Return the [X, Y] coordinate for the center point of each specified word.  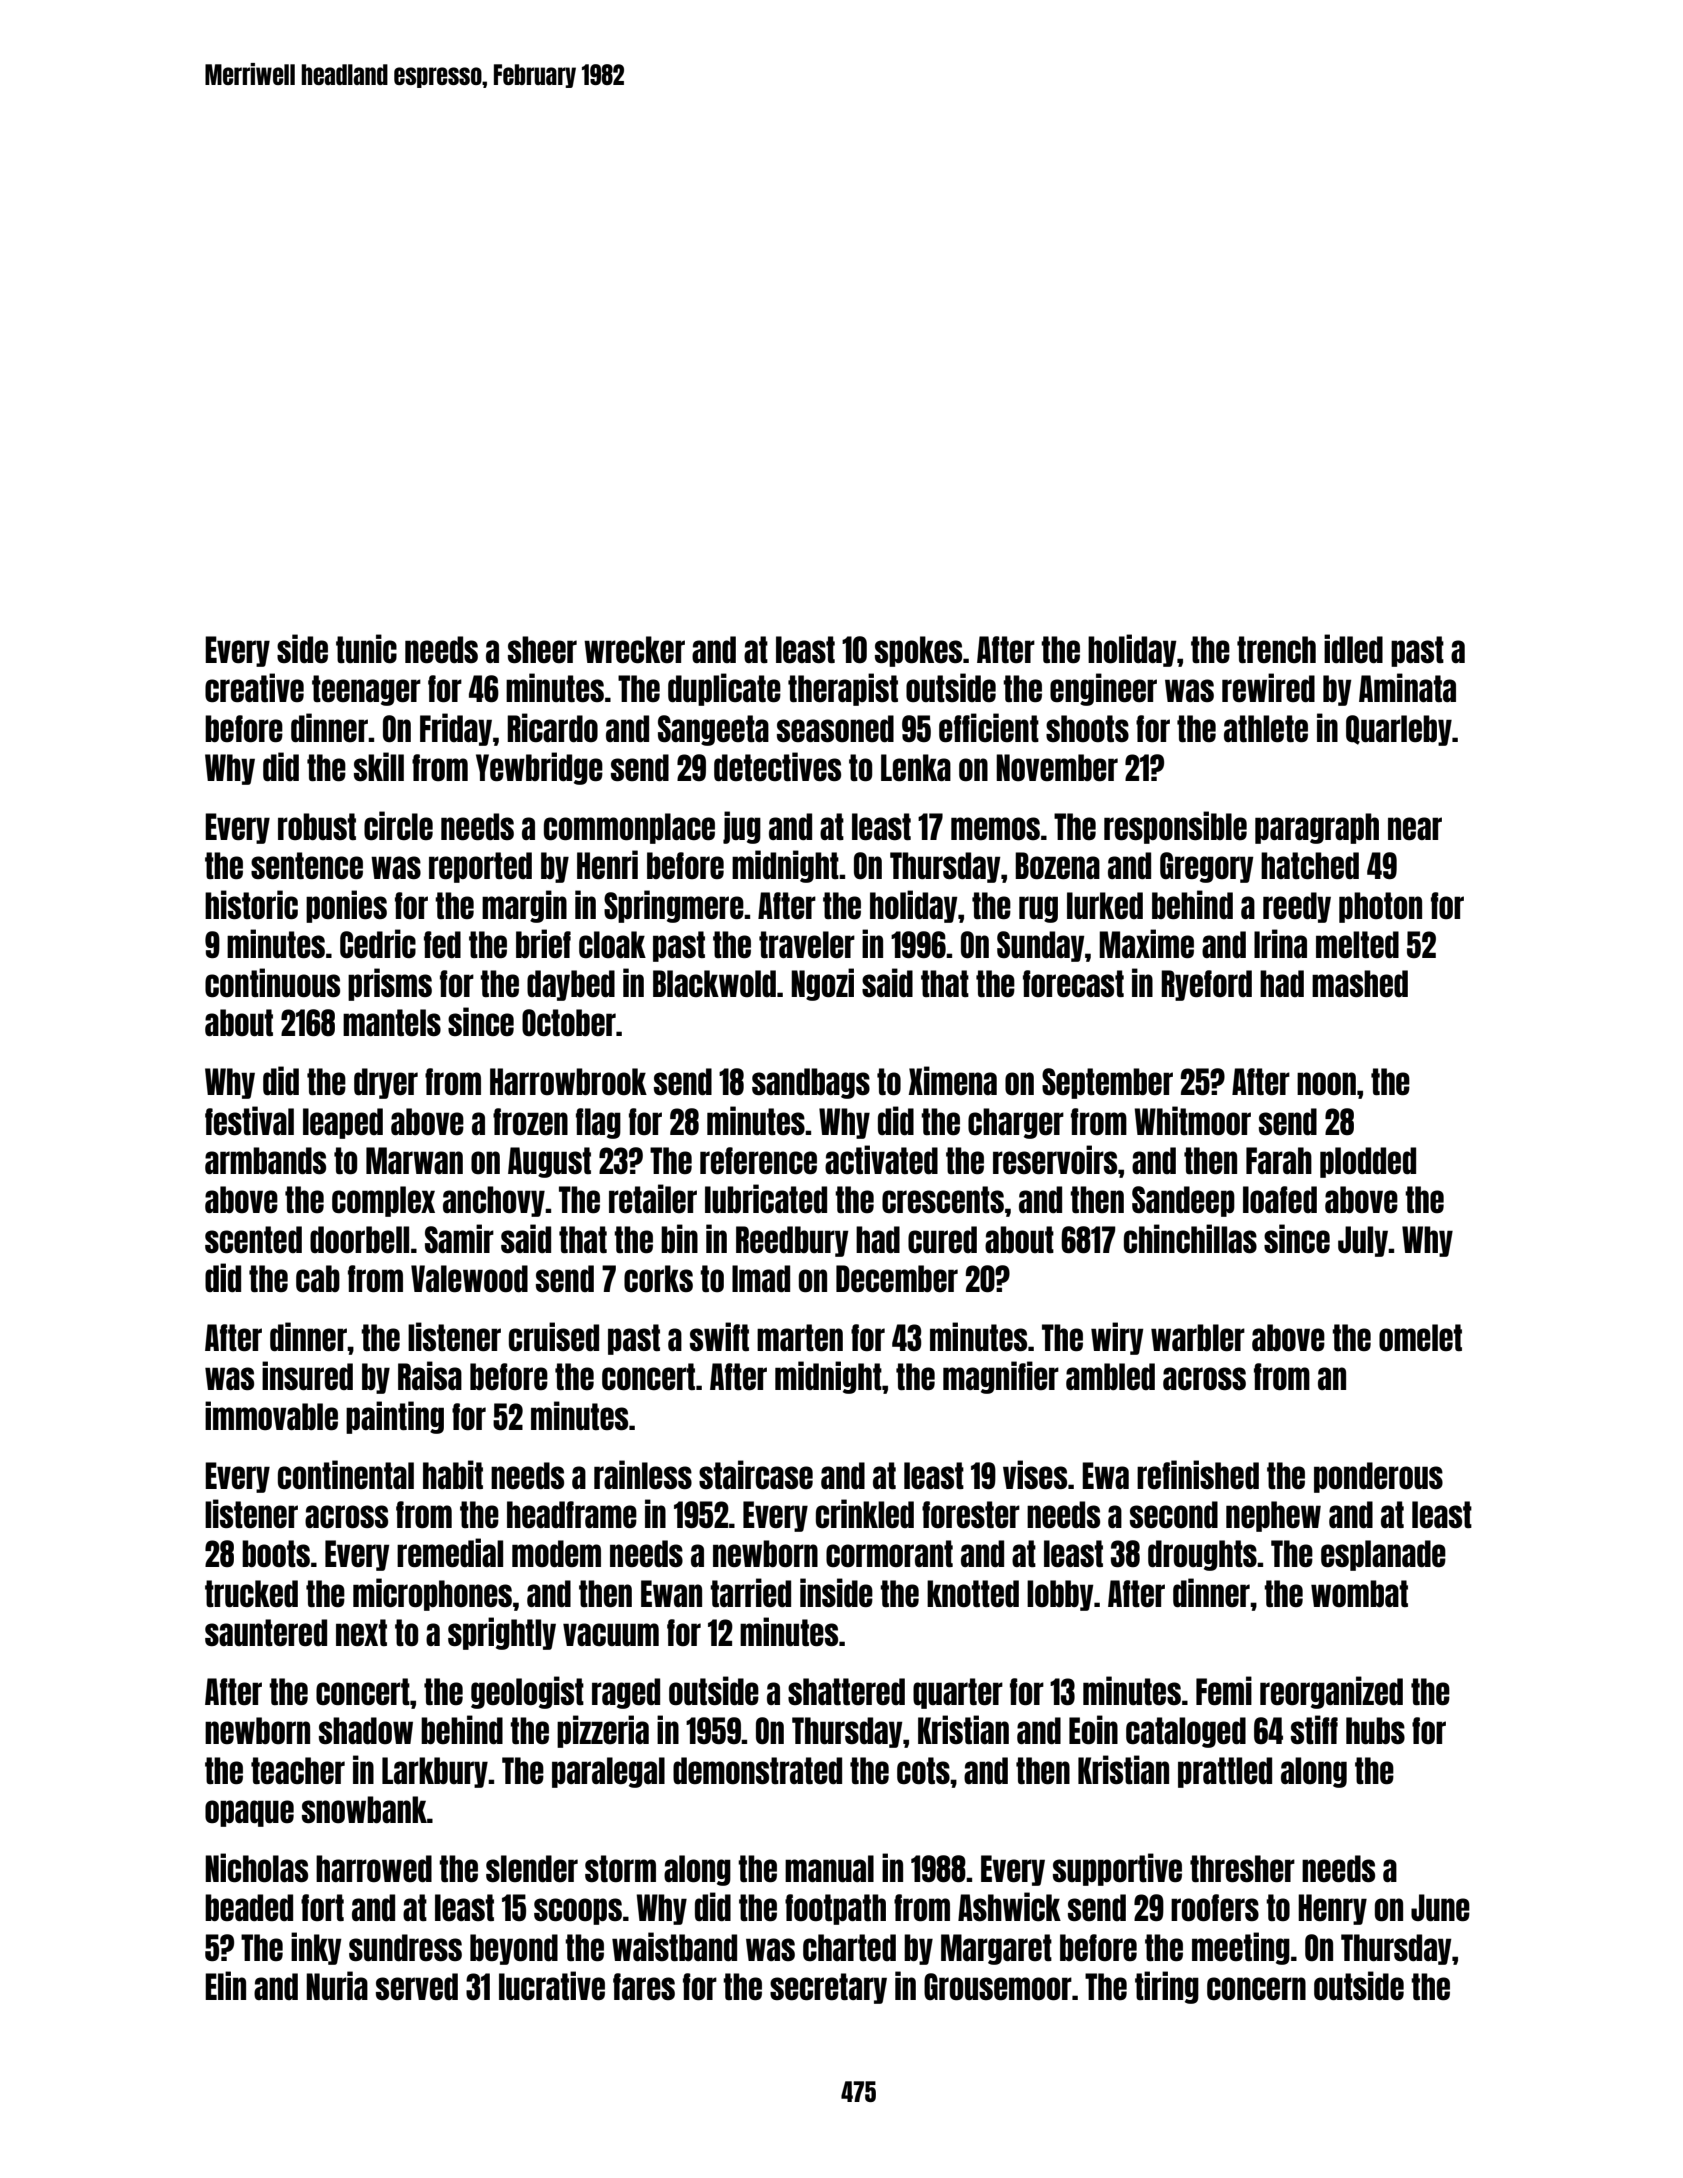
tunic [366, 648]
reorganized [1331, 1692]
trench [1276, 649]
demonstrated [757, 1771]
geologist [527, 1692]
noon [1326, 1084]
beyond [514, 1949]
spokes [918, 651]
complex [383, 1201]
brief [543, 943]
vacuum [611, 1634]
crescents [943, 1200]
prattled [1225, 1772]
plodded [1368, 1162]
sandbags [811, 1083]
